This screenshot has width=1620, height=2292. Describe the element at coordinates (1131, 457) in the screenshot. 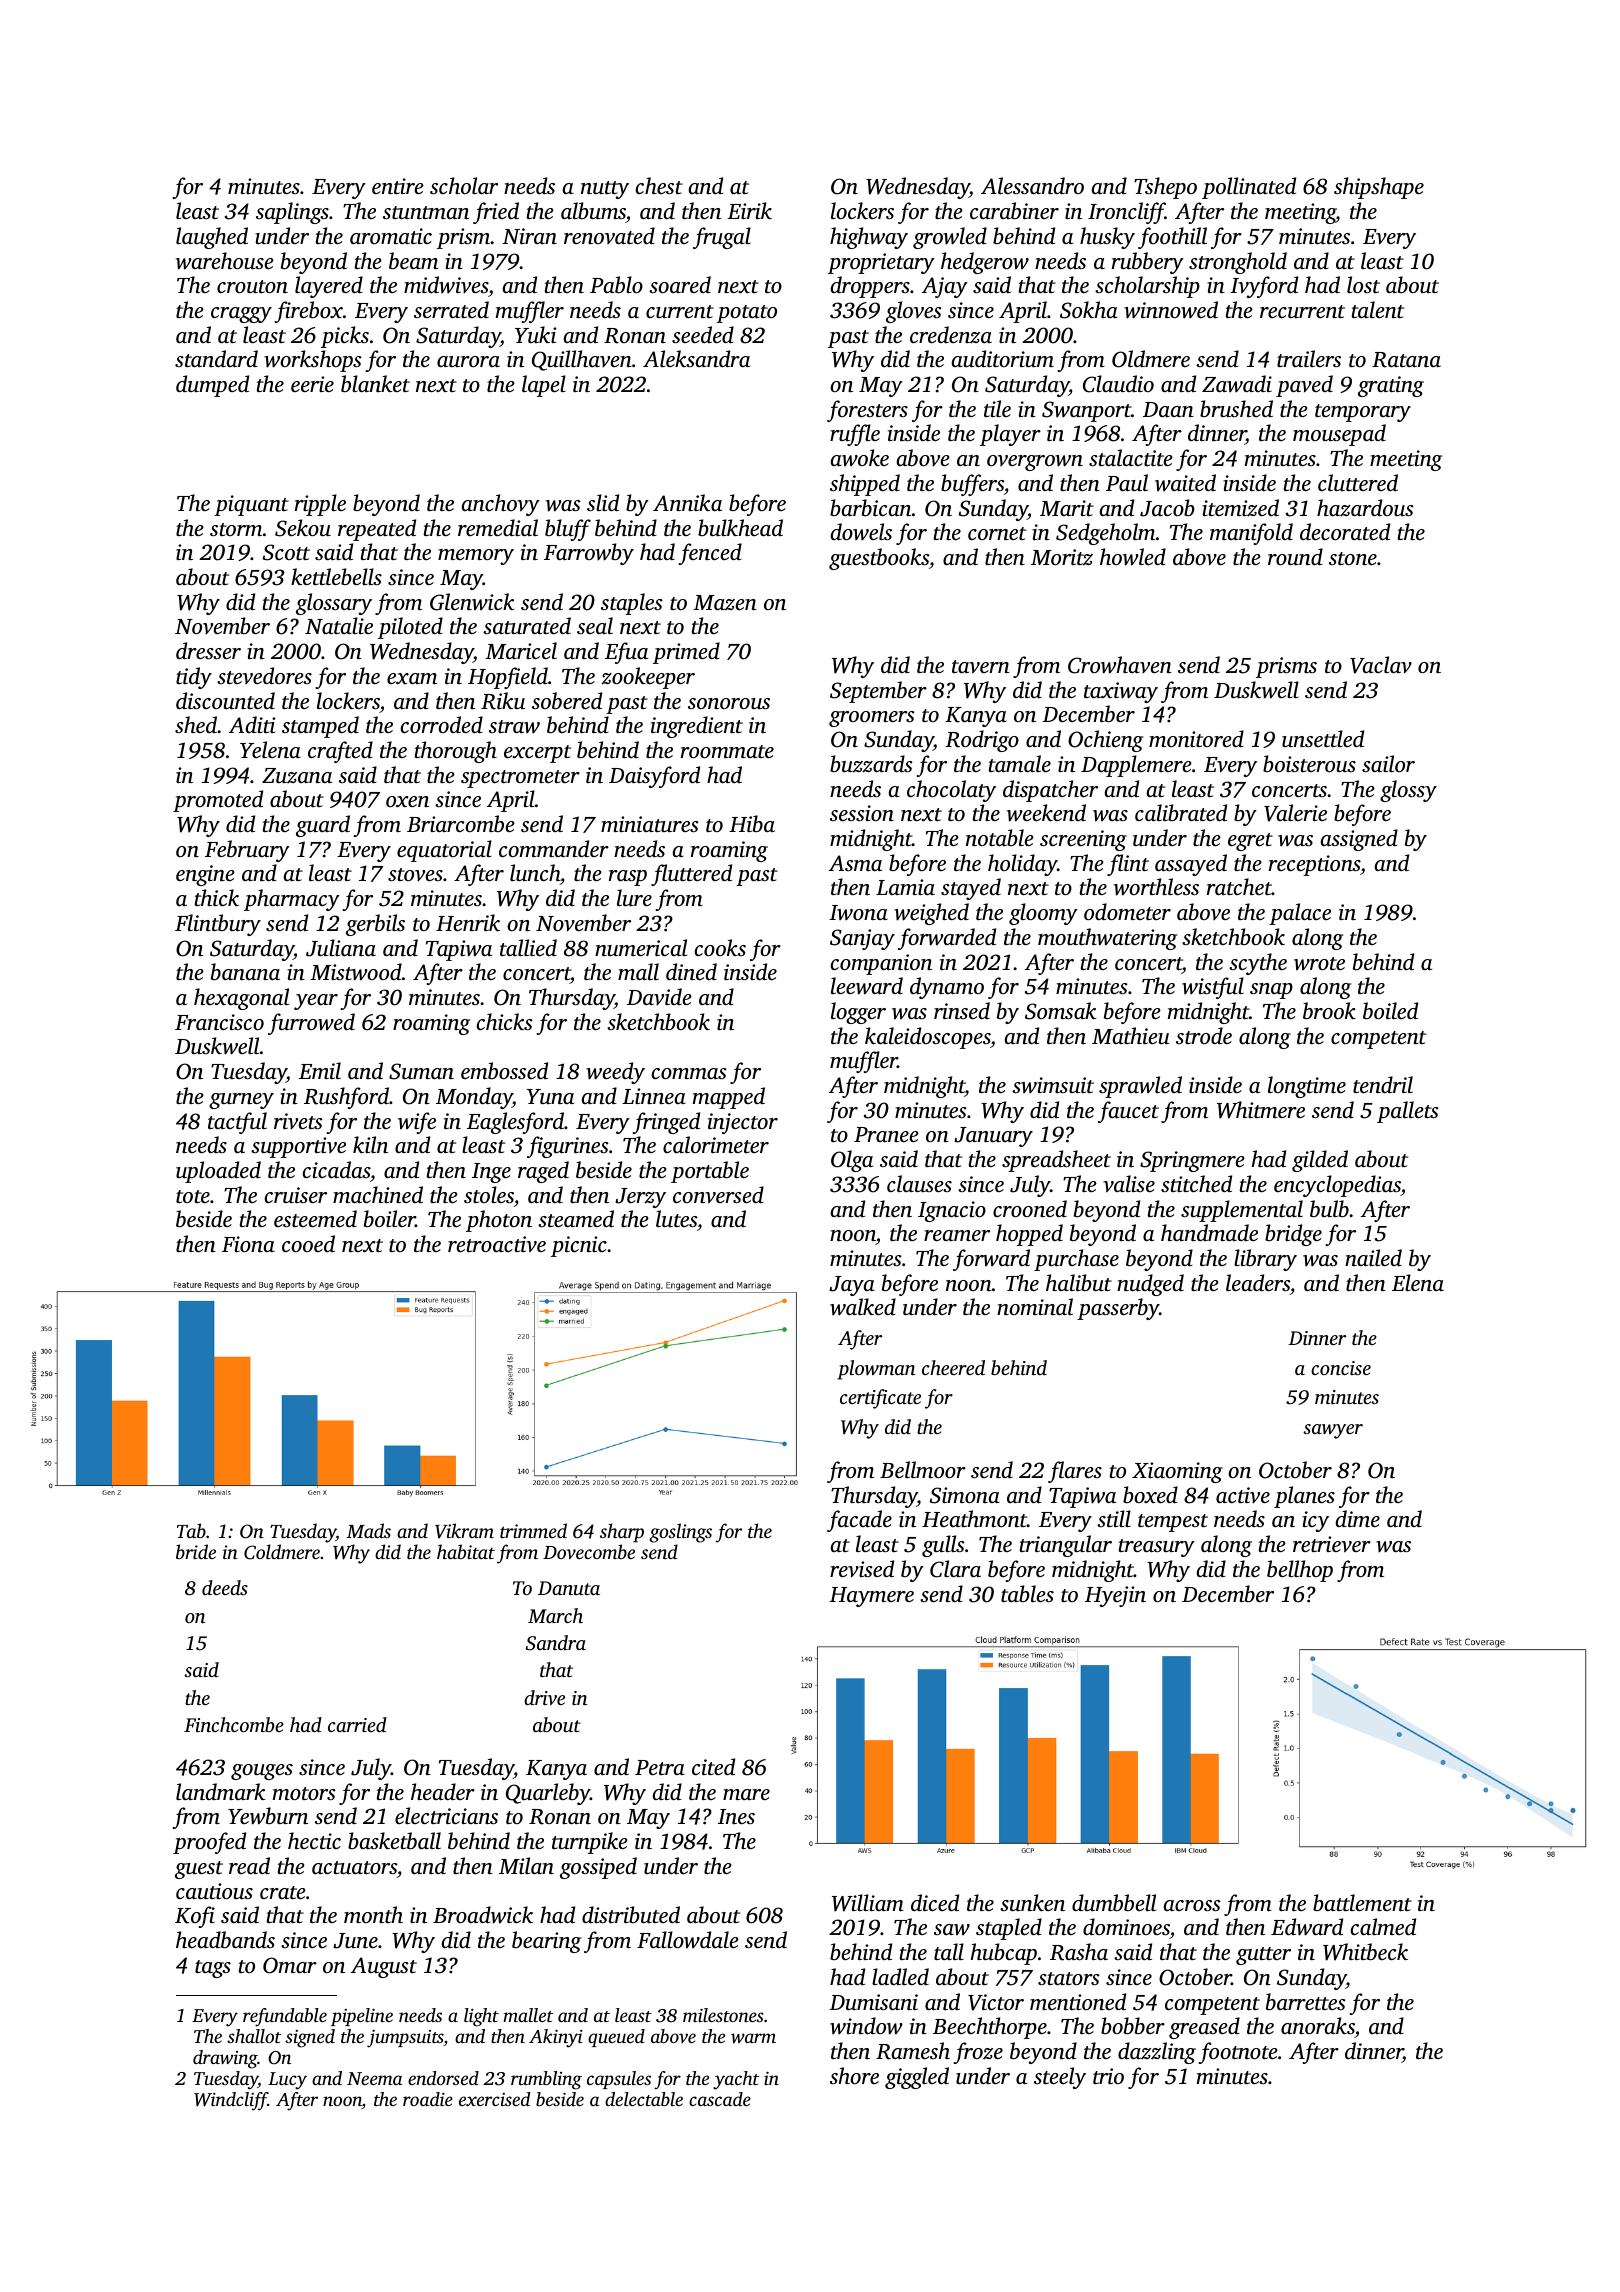

I see `stalactite` at that location.
